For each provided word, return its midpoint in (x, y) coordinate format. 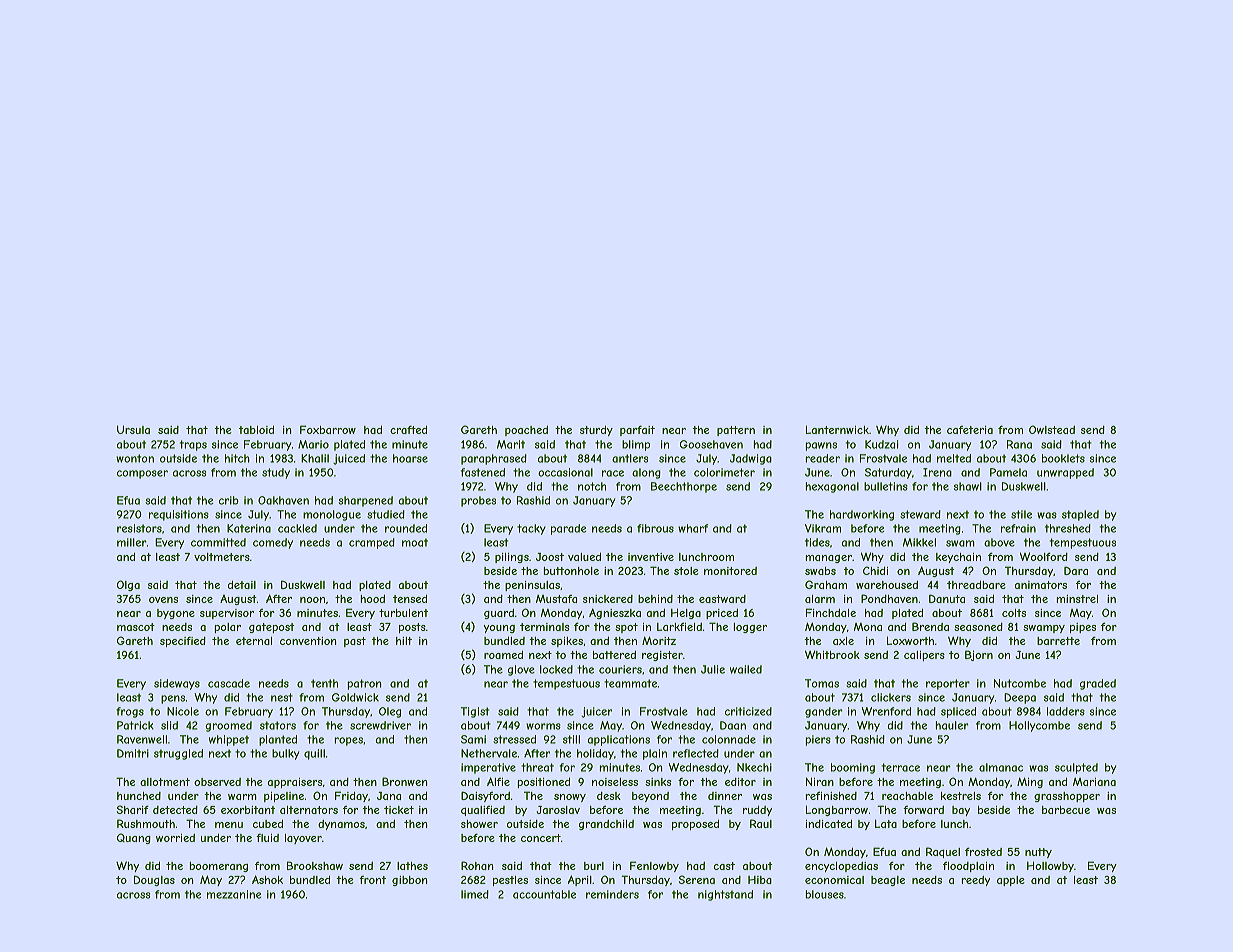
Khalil (315, 458)
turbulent (403, 613)
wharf (693, 528)
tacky (531, 529)
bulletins (886, 486)
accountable (544, 894)
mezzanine (234, 894)
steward (920, 514)
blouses (824, 894)
